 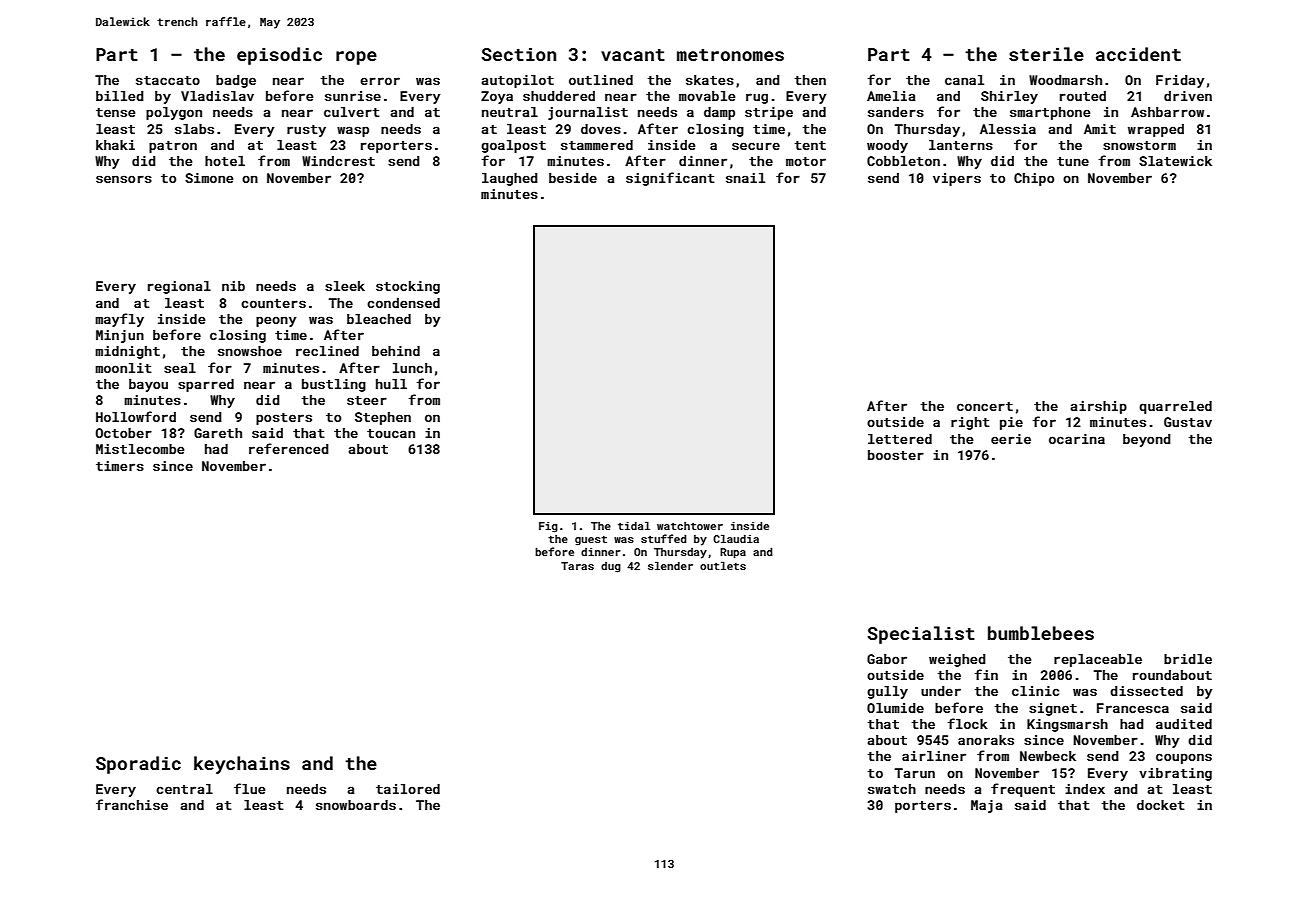 What do you see at coordinates (242, 765) in the screenshot?
I see `keychains` at bounding box center [242, 765].
